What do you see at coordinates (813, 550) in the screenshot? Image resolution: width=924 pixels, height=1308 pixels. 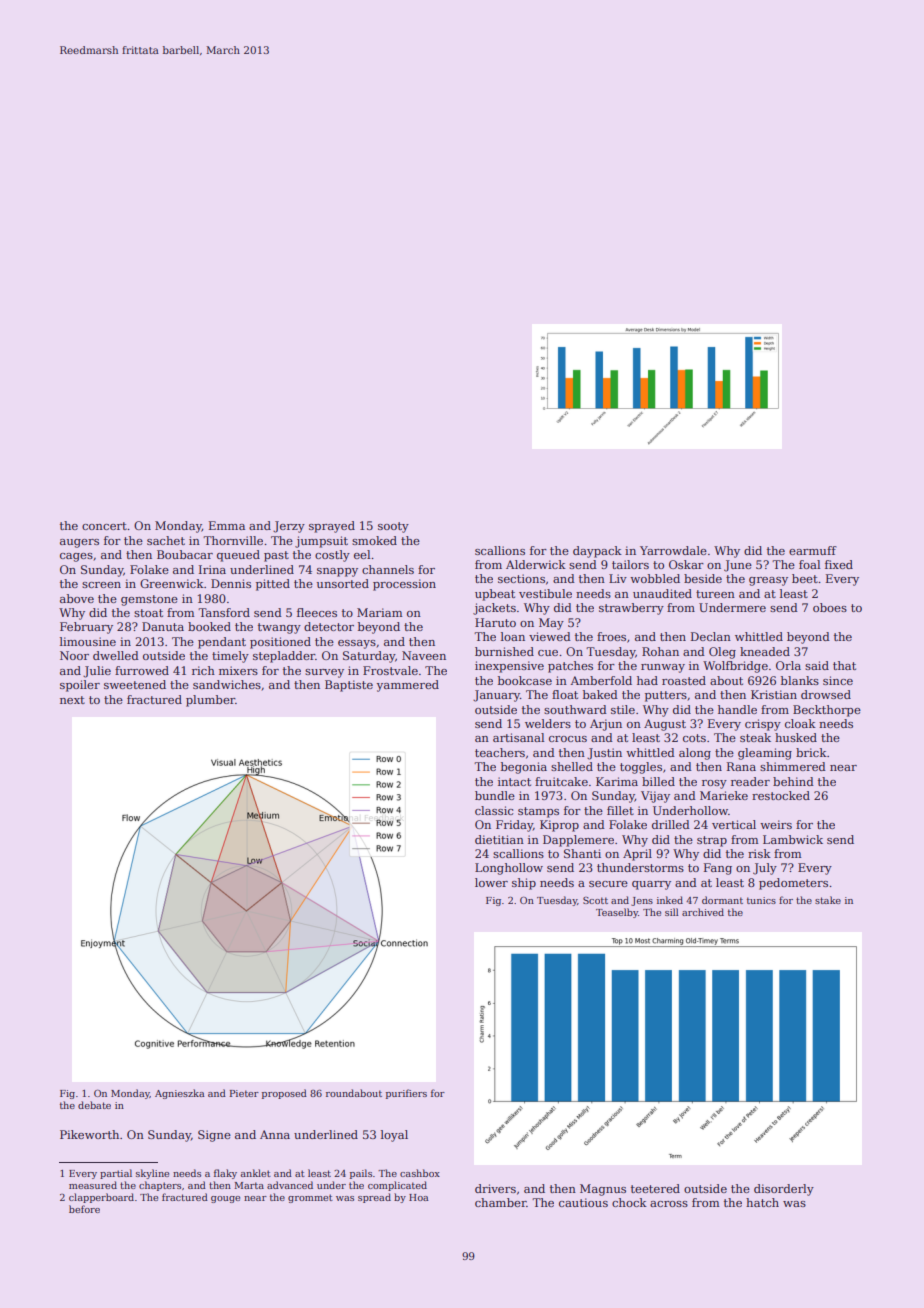 I see `earmuff` at bounding box center [813, 550].
